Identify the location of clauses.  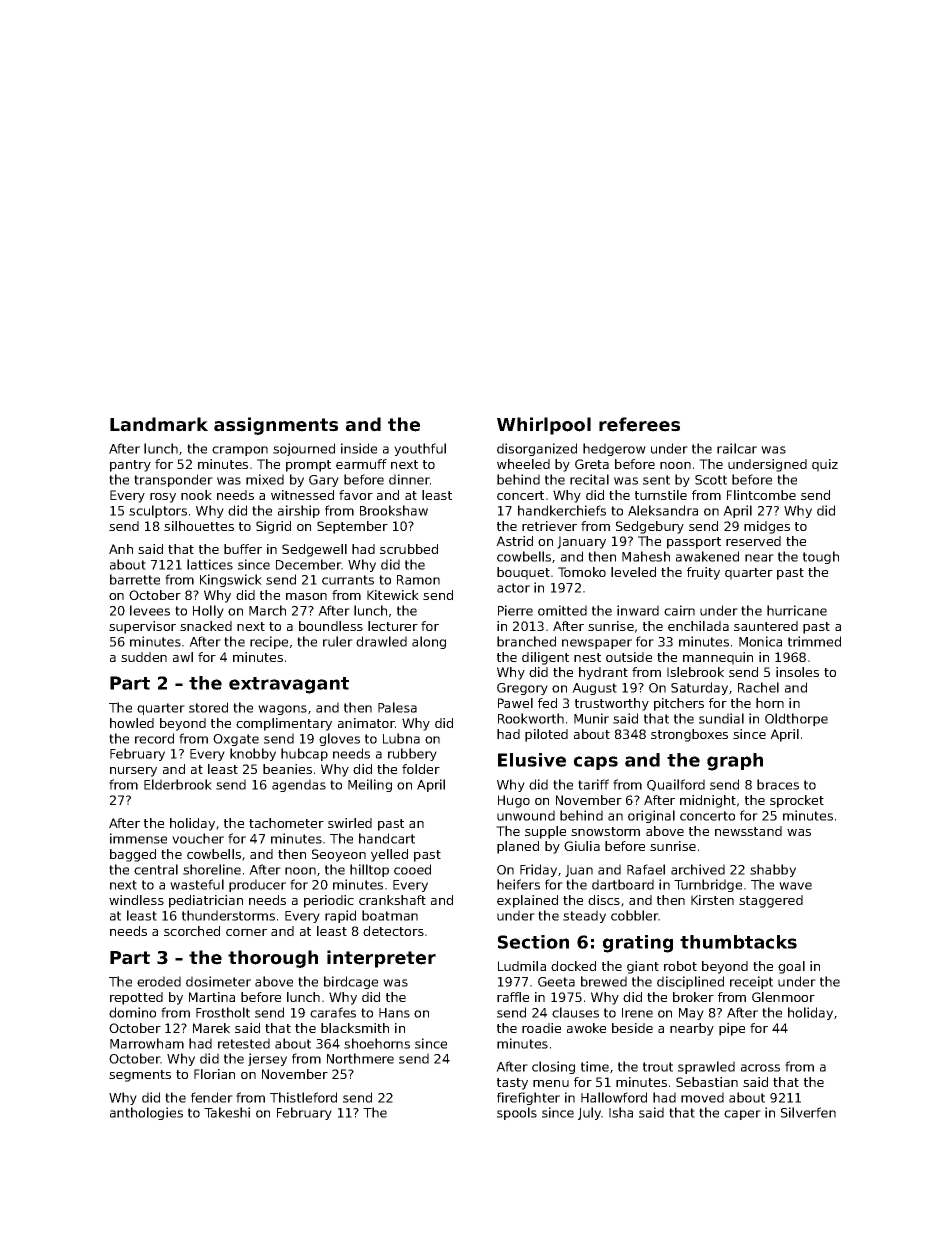
(575, 1012).
